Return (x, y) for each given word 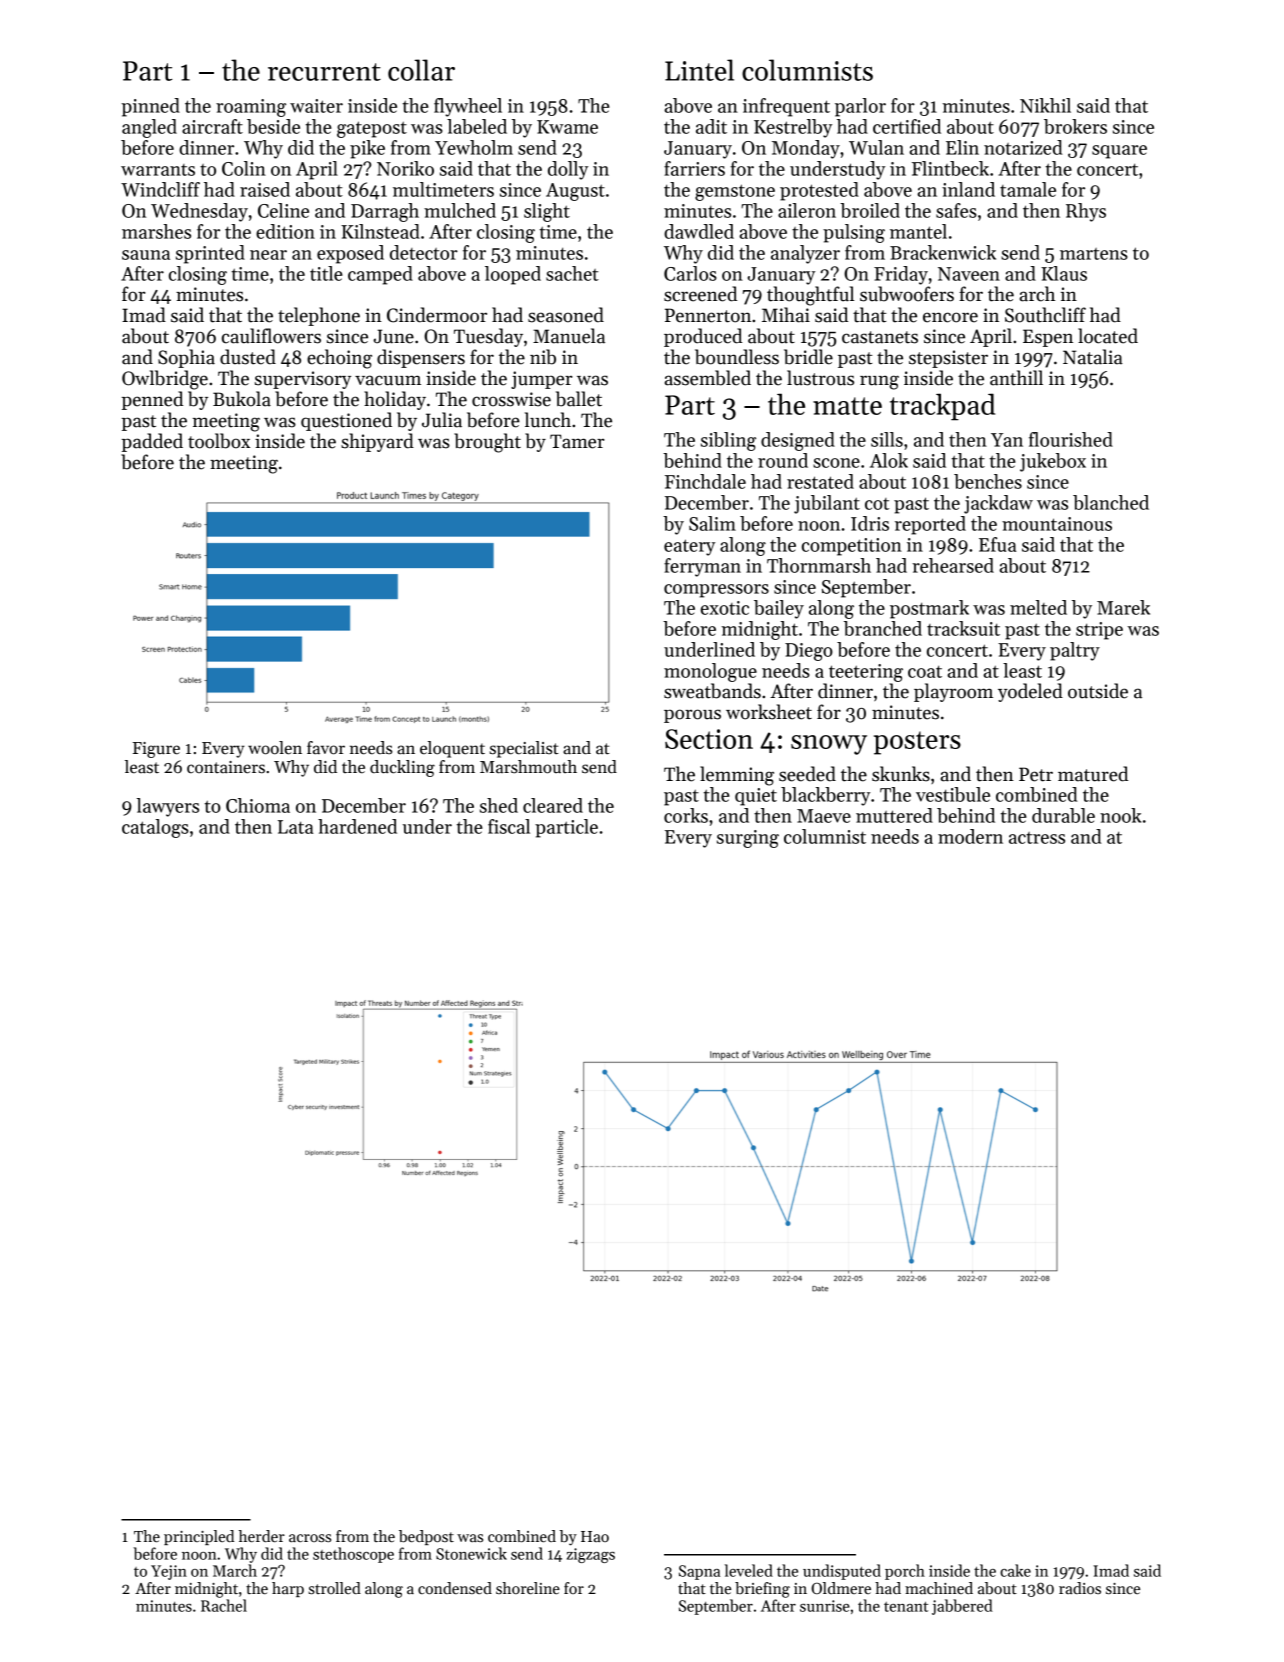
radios (1080, 1588)
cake (1015, 1570)
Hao (595, 1536)
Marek (1123, 607)
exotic (725, 608)
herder (262, 1536)
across (310, 1538)
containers (226, 767)
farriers (694, 168)
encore (950, 317)
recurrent (324, 72)
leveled (749, 1570)
